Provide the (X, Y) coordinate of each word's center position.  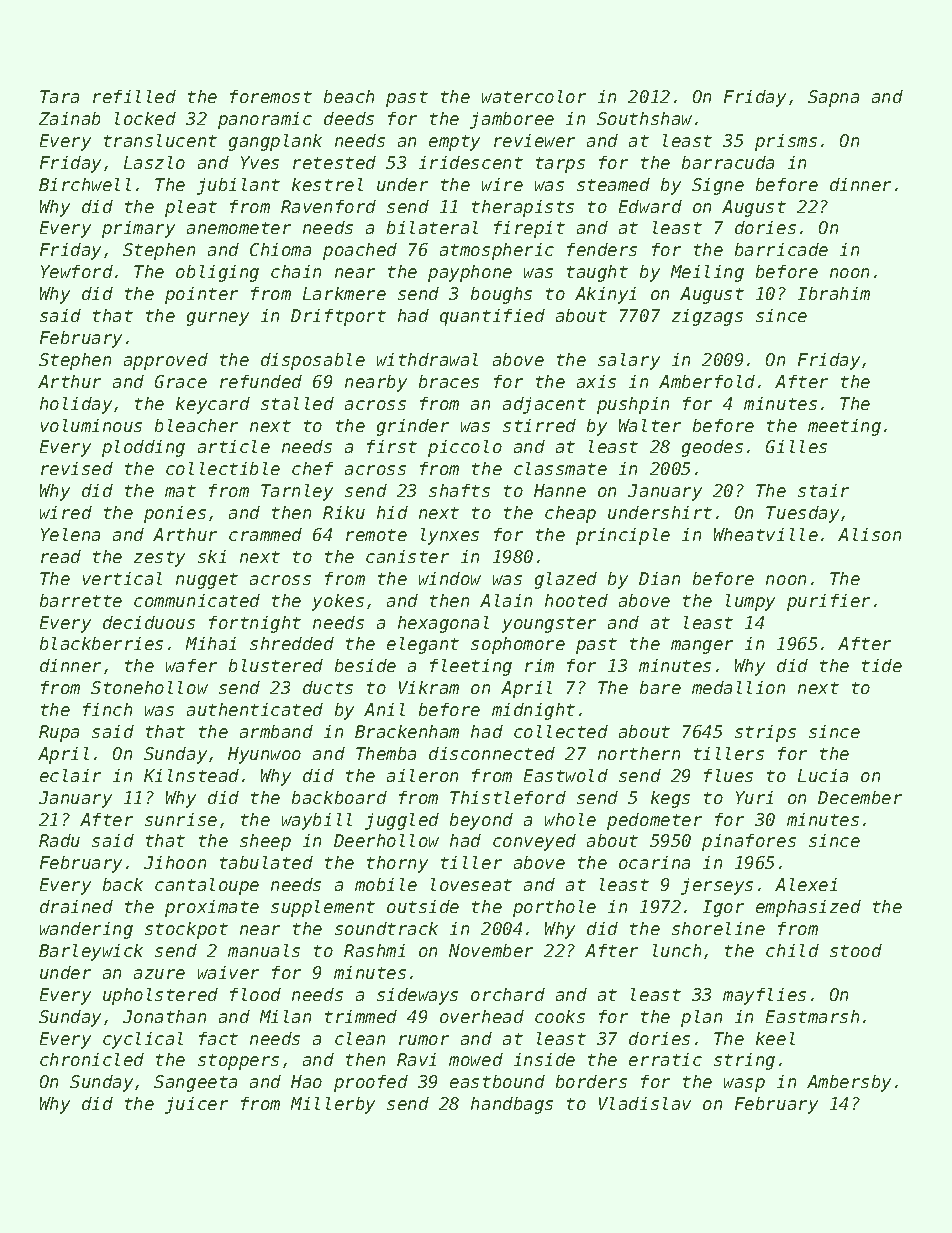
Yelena (70, 534)
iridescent (471, 162)
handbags (512, 1105)
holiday (76, 405)
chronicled (92, 1059)
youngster (549, 625)
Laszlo (154, 162)
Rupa (59, 733)
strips (765, 733)
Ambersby (849, 1083)
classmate (560, 468)
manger (702, 647)
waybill (317, 821)
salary (629, 361)
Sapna (833, 98)
